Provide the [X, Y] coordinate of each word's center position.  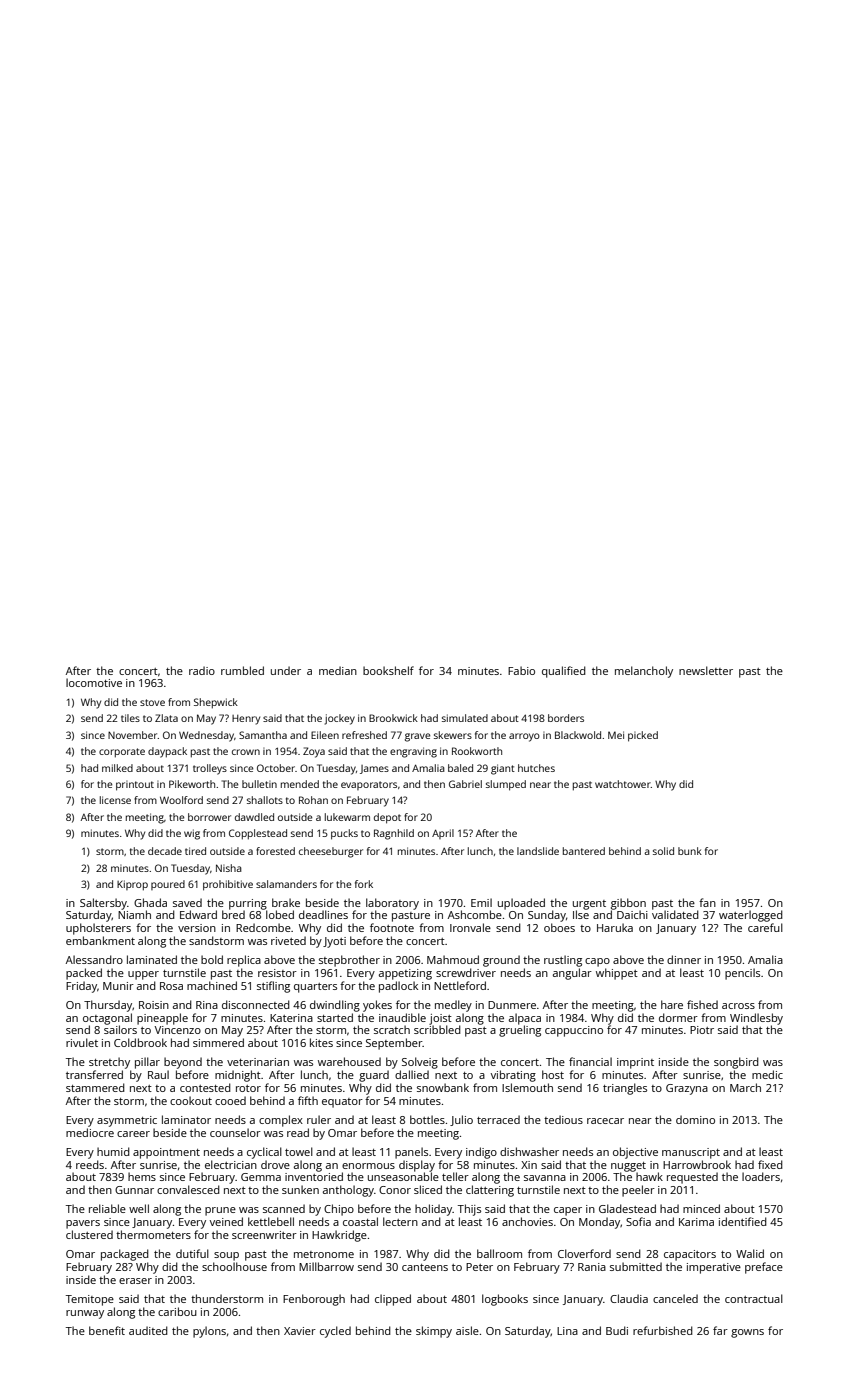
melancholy [644, 672]
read [298, 1132]
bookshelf [388, 670]
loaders [761, 1176]
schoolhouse [234, 1266]
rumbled [242, 670]
